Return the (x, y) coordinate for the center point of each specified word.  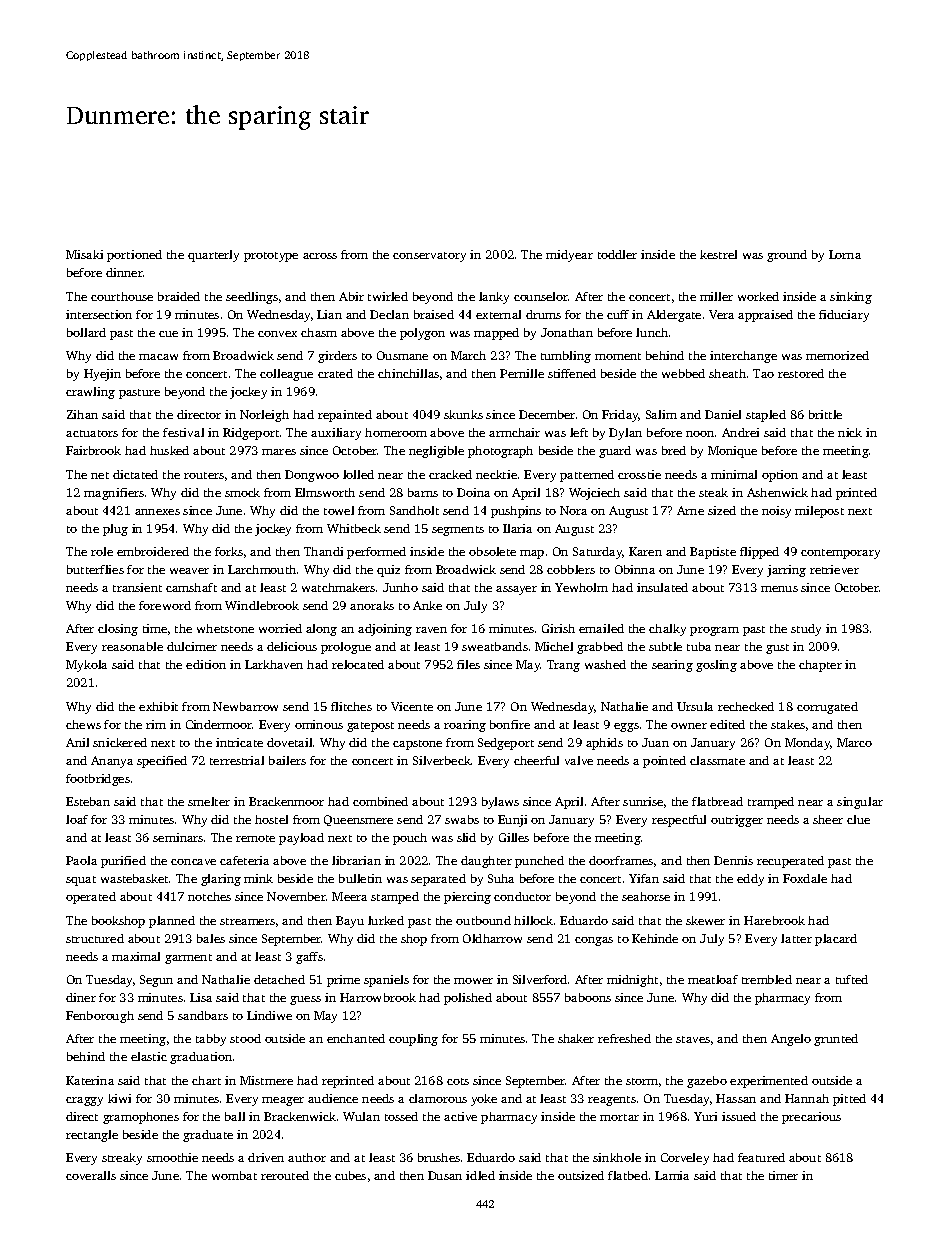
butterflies (95, 569)
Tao (763, 373)
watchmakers (338, 587)
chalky (667, 630)
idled (480, 1175)
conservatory (429, 257)
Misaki (84, 254)
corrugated (827, 708)
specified (162, 762)
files (468, 664)
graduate (208, 1136)
